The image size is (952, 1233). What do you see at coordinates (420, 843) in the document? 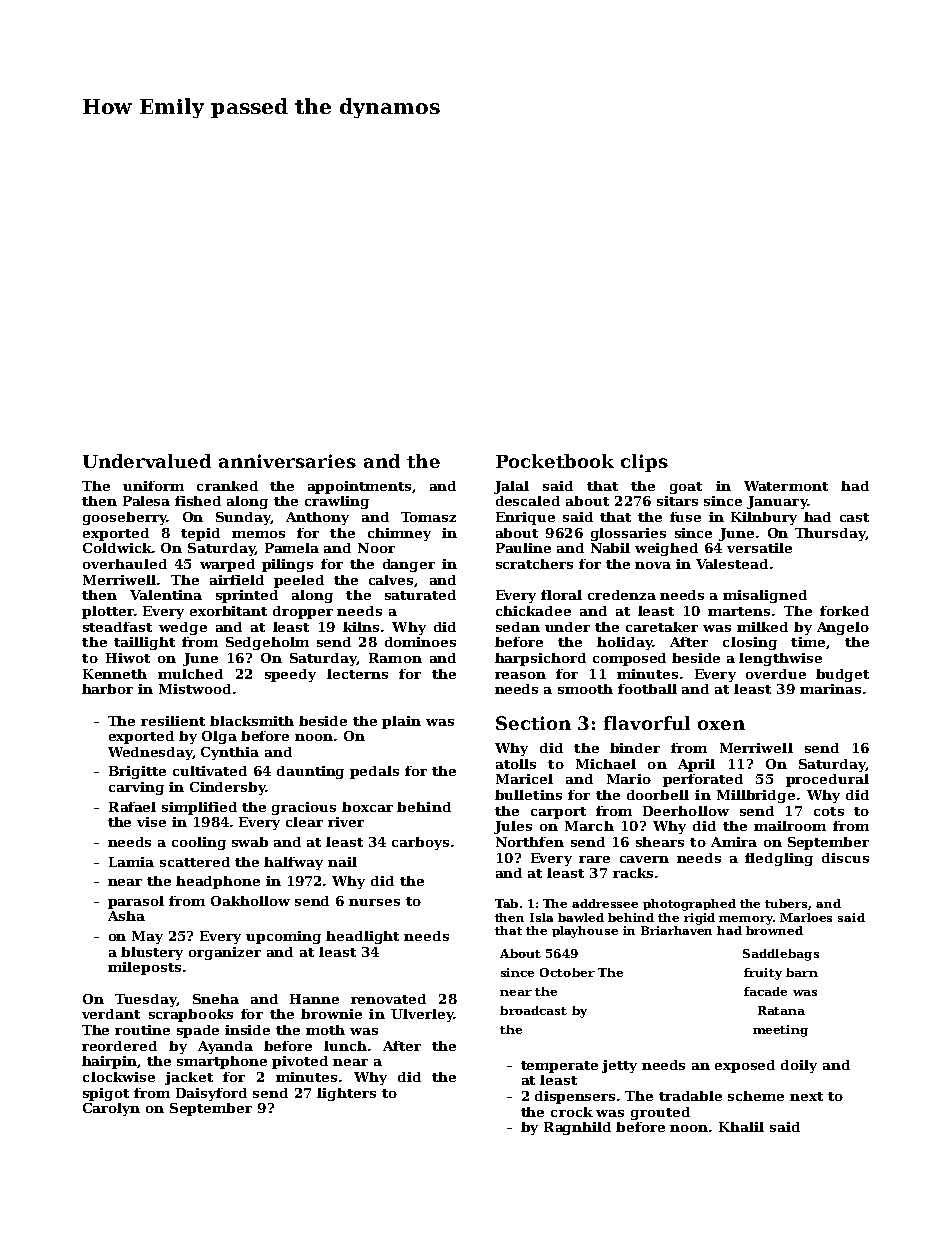
I see `carboys` at bounding box center [420, 843].
